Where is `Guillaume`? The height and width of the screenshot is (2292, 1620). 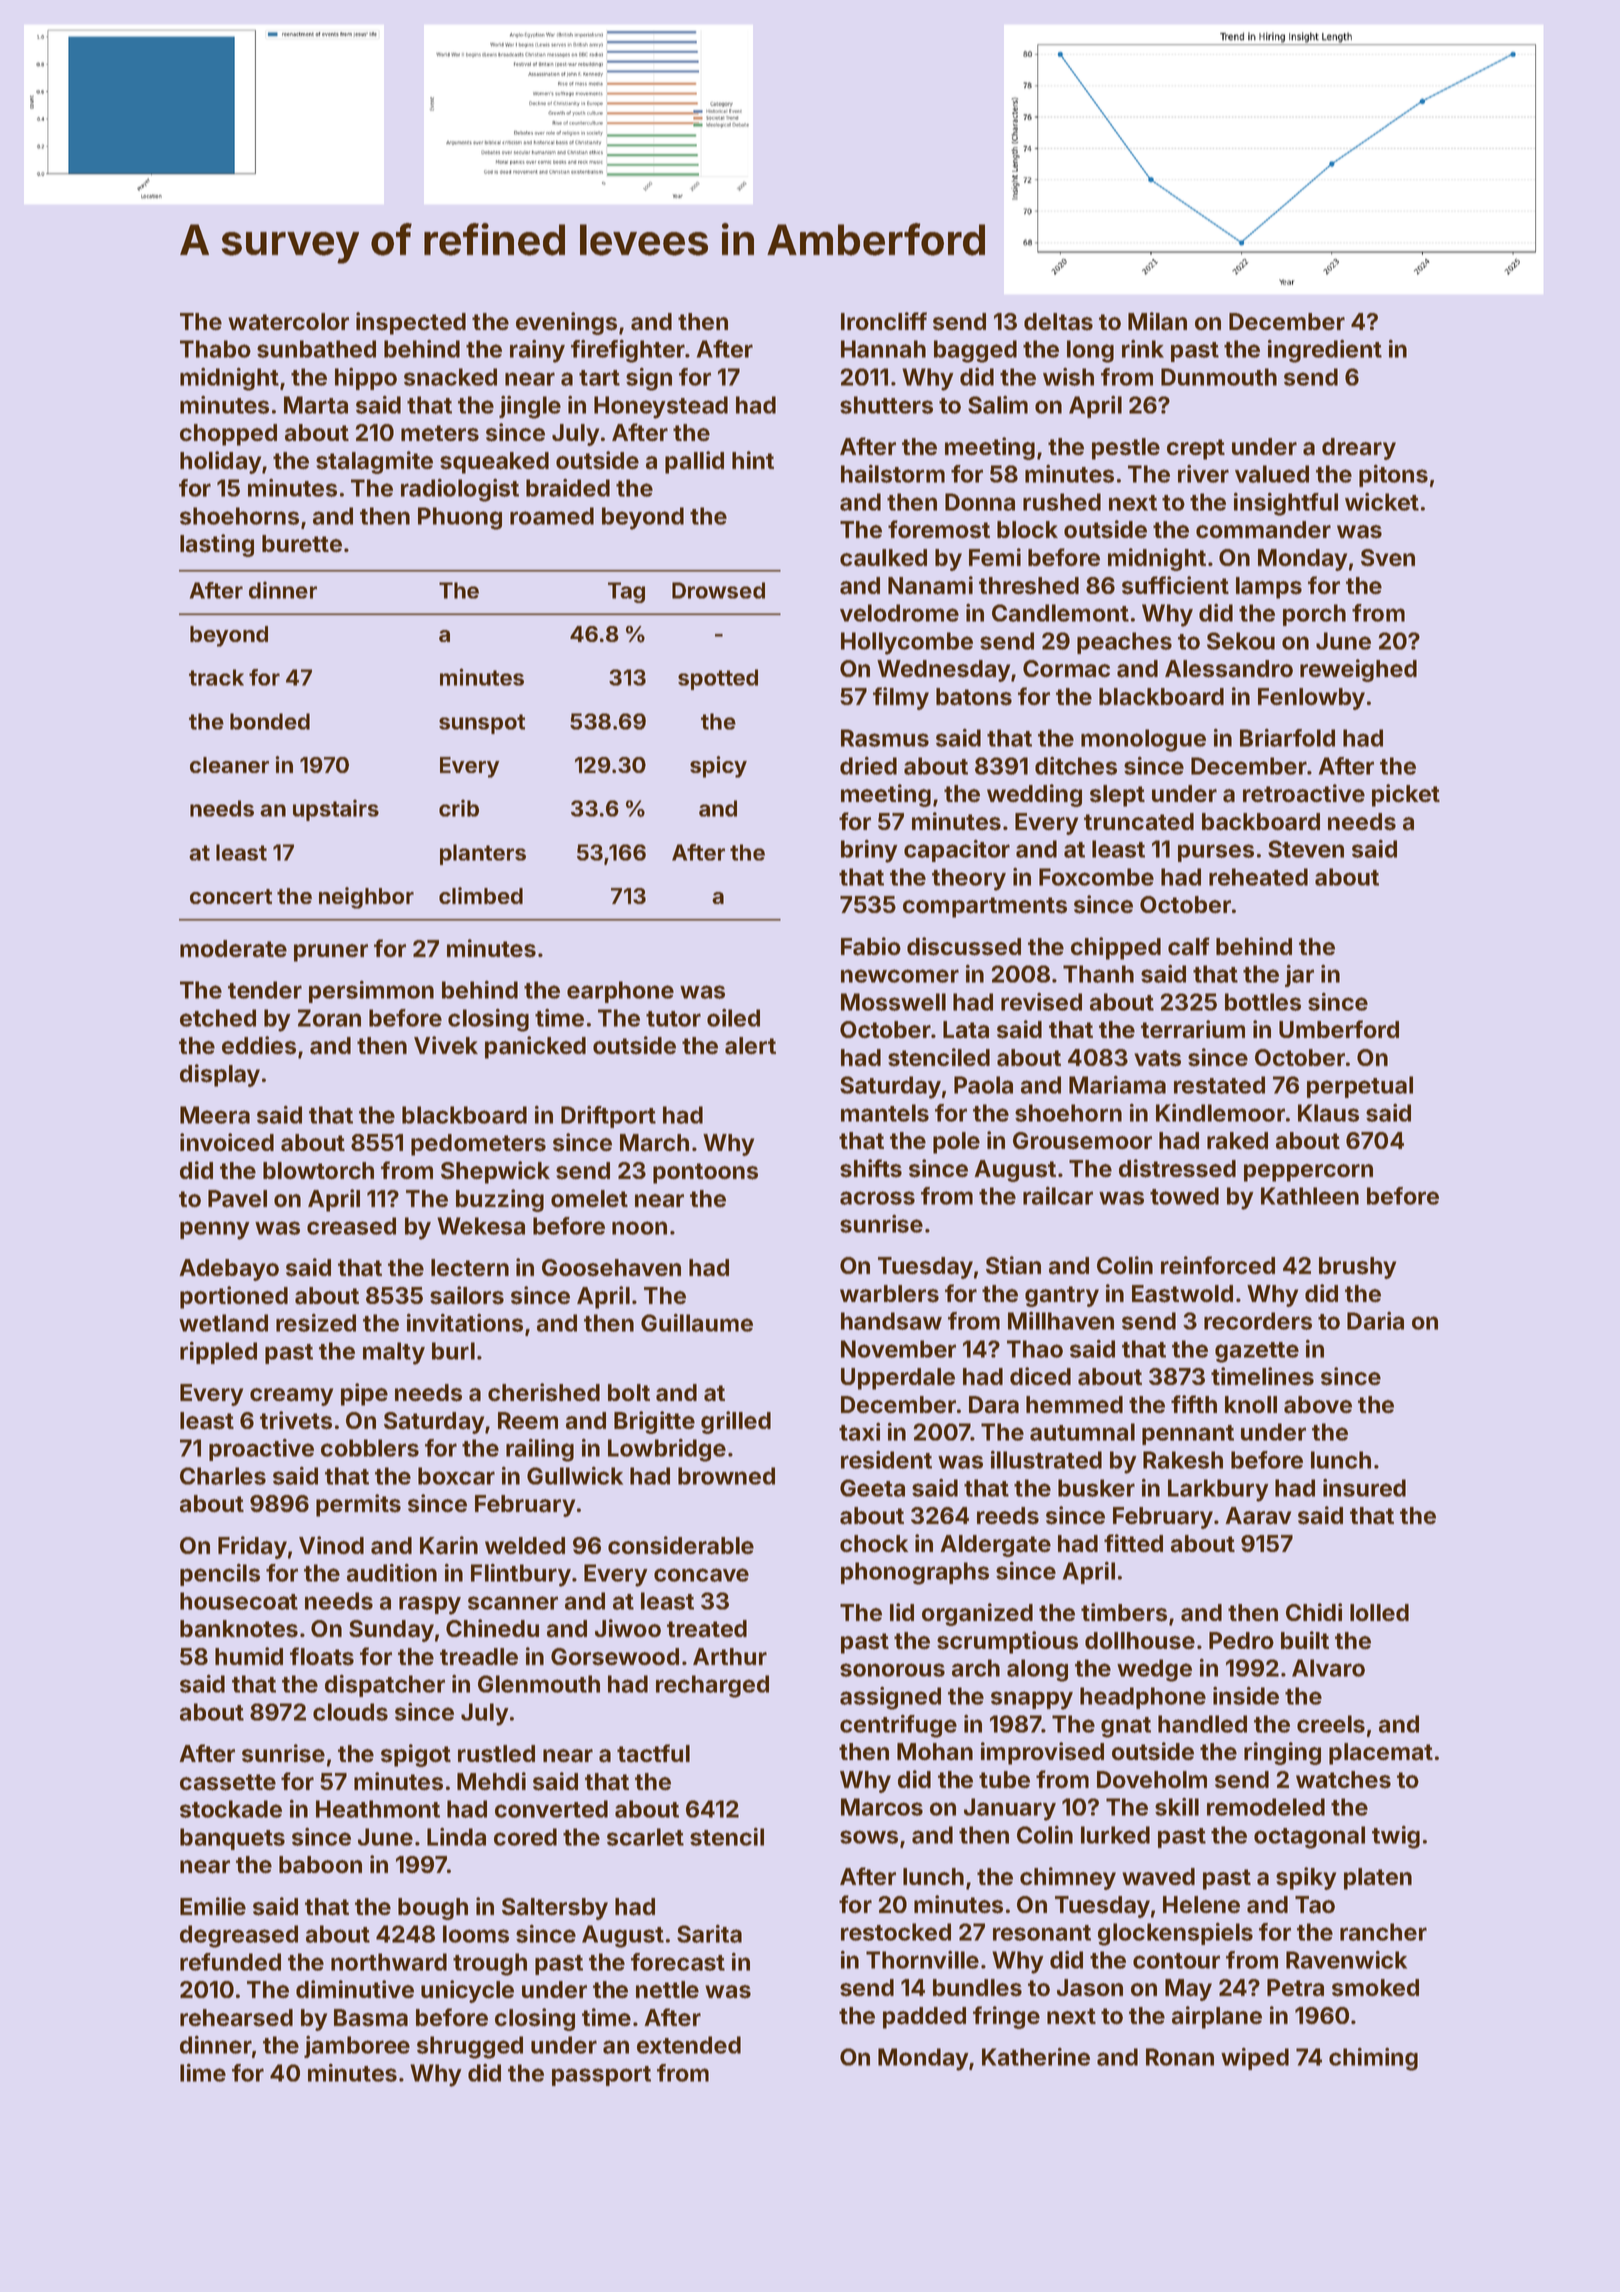 Guillaume is located at coordinates (697, 1322).
